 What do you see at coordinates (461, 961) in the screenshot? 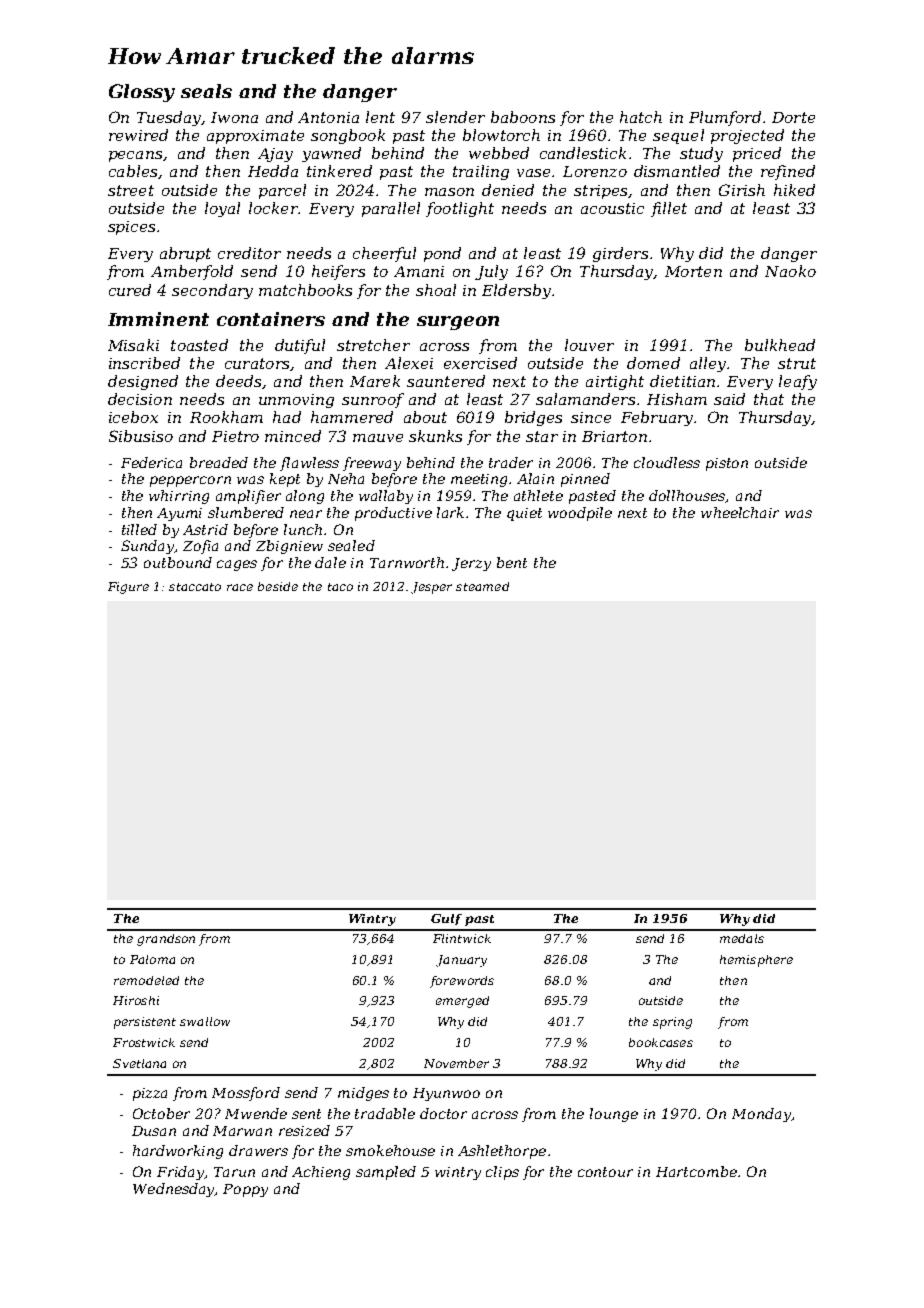
I see `January` at bounding box center [461, 961].
